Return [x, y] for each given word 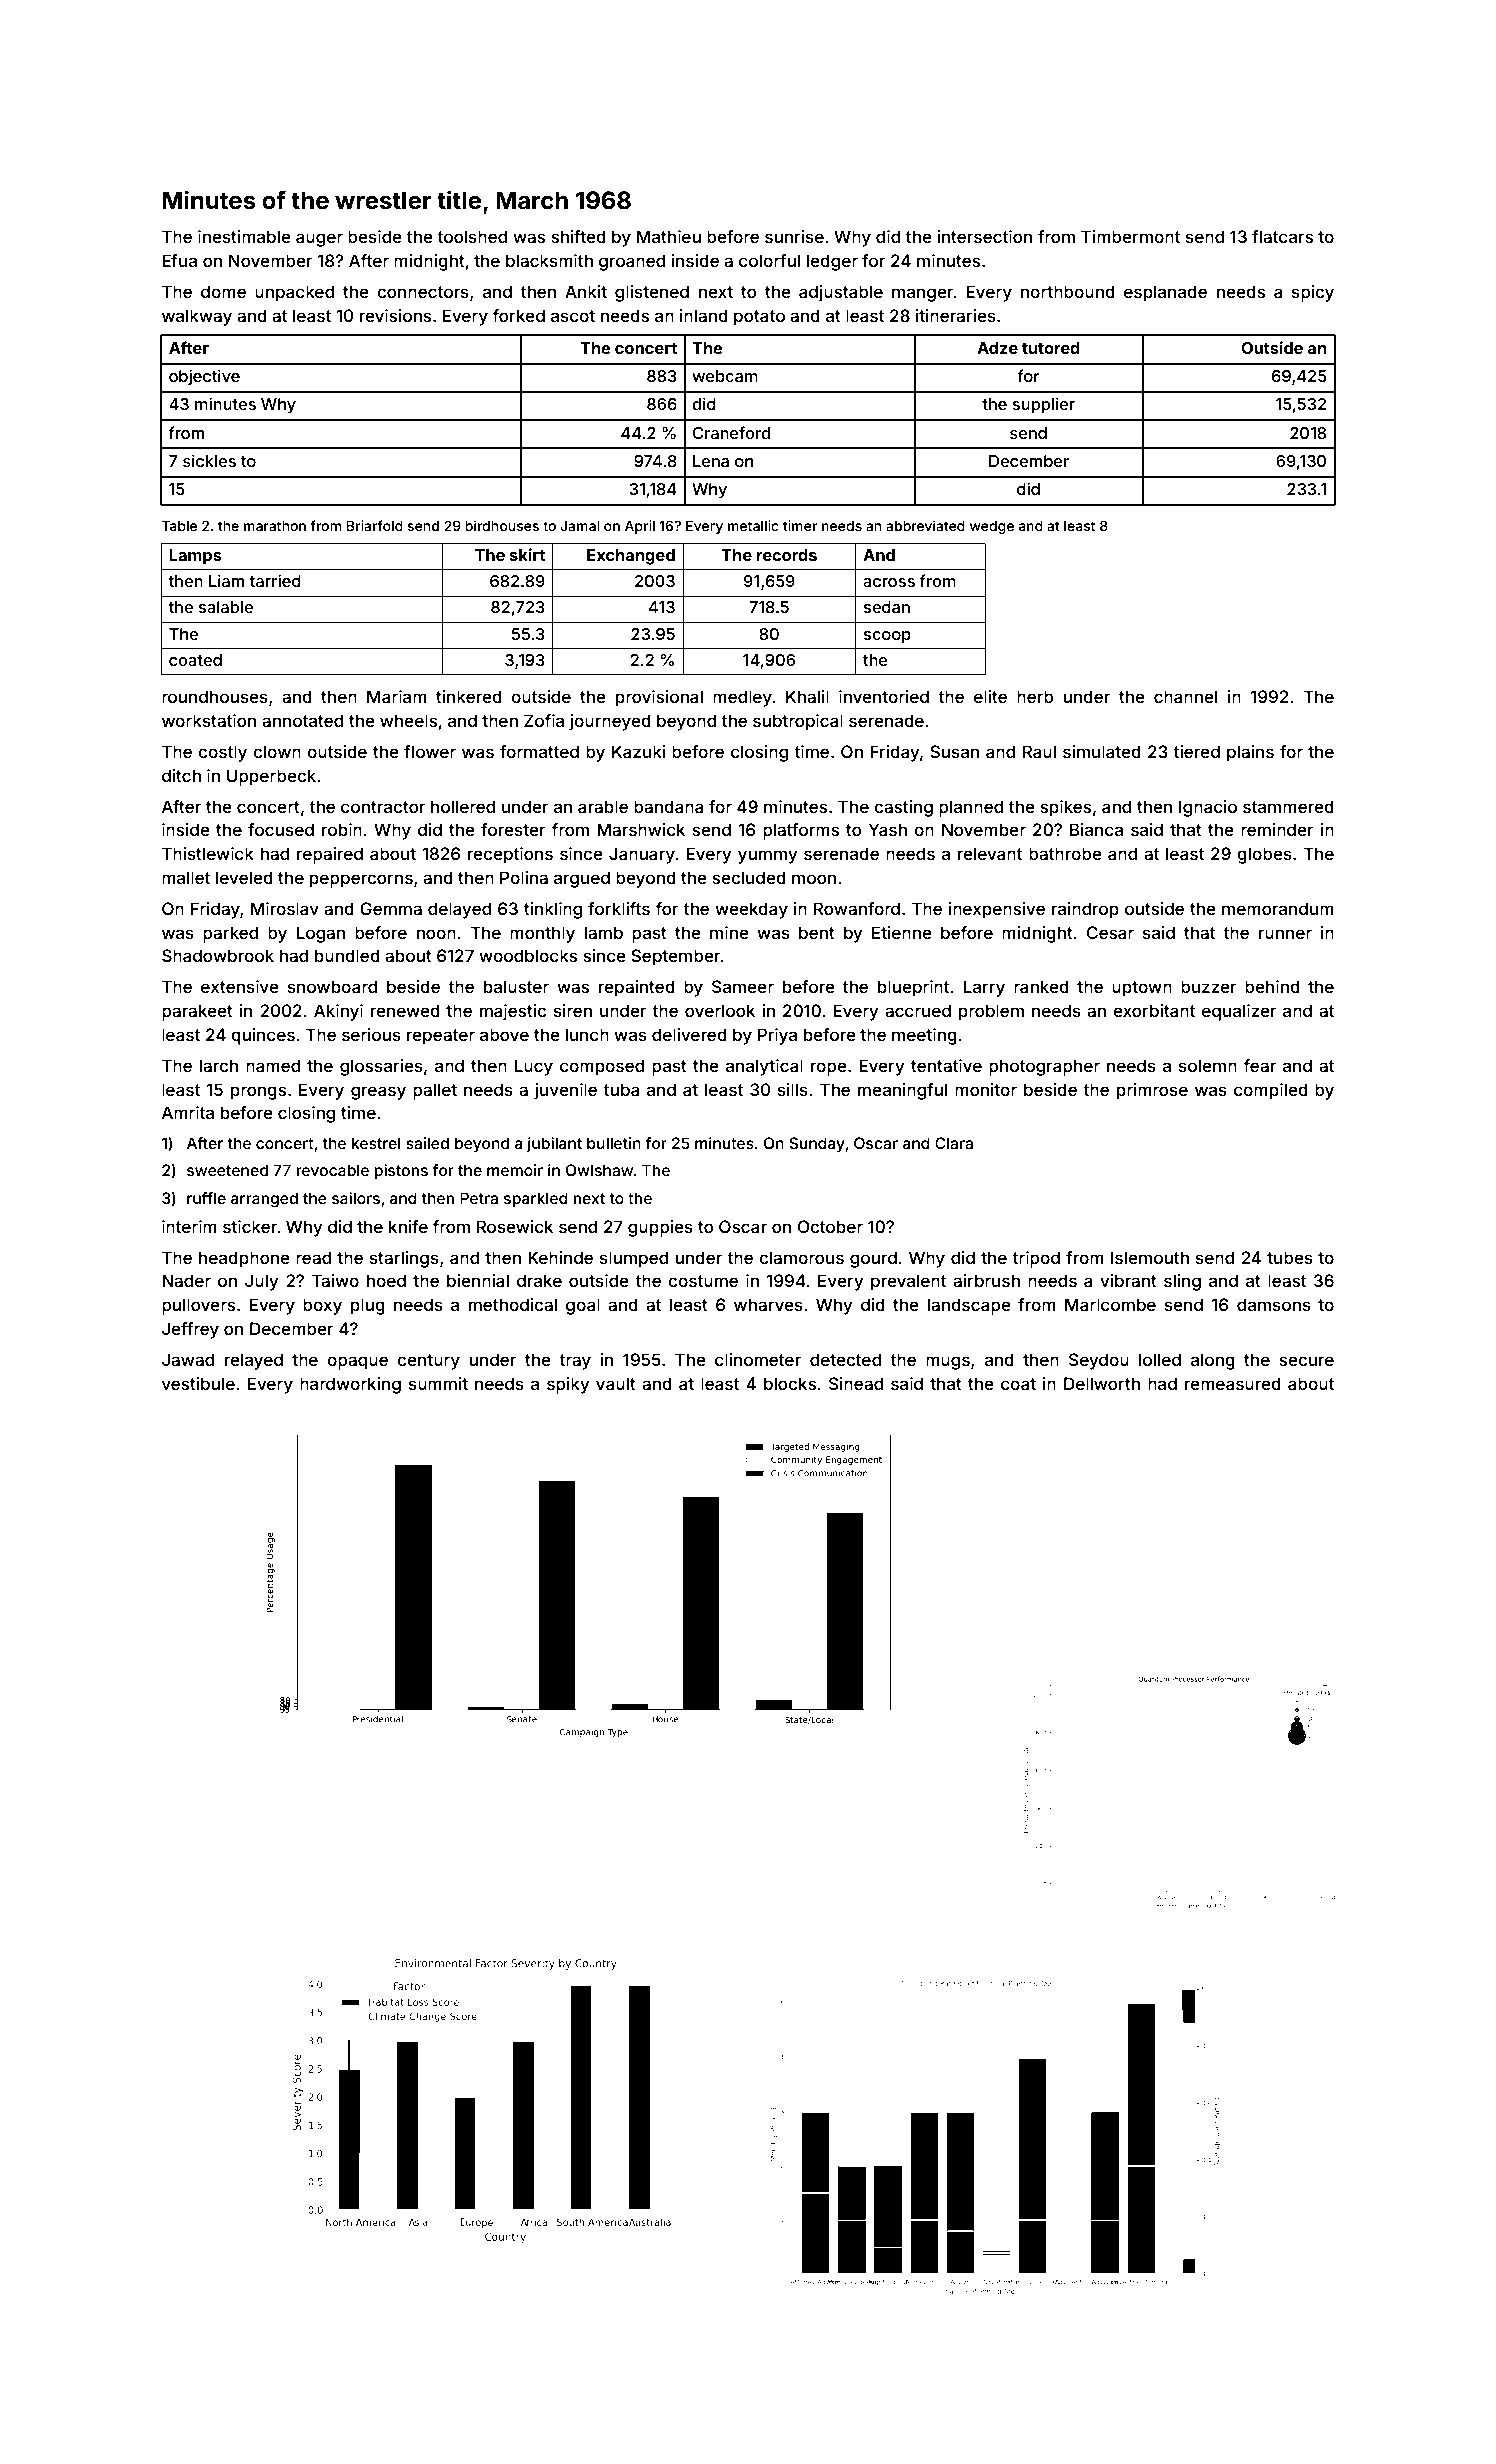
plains [1250, 753]
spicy [1313, 293]
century [428, 1362]
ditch [181, 775]
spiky [568, 1385]
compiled [1271, 1091]
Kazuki [638, 751]
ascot [573, 316]
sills [793, 1089]
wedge [992, 527]
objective [204, 377]
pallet [435, 1091]
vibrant [1128, 1280]
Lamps [195, 557]
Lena [711, 461]
